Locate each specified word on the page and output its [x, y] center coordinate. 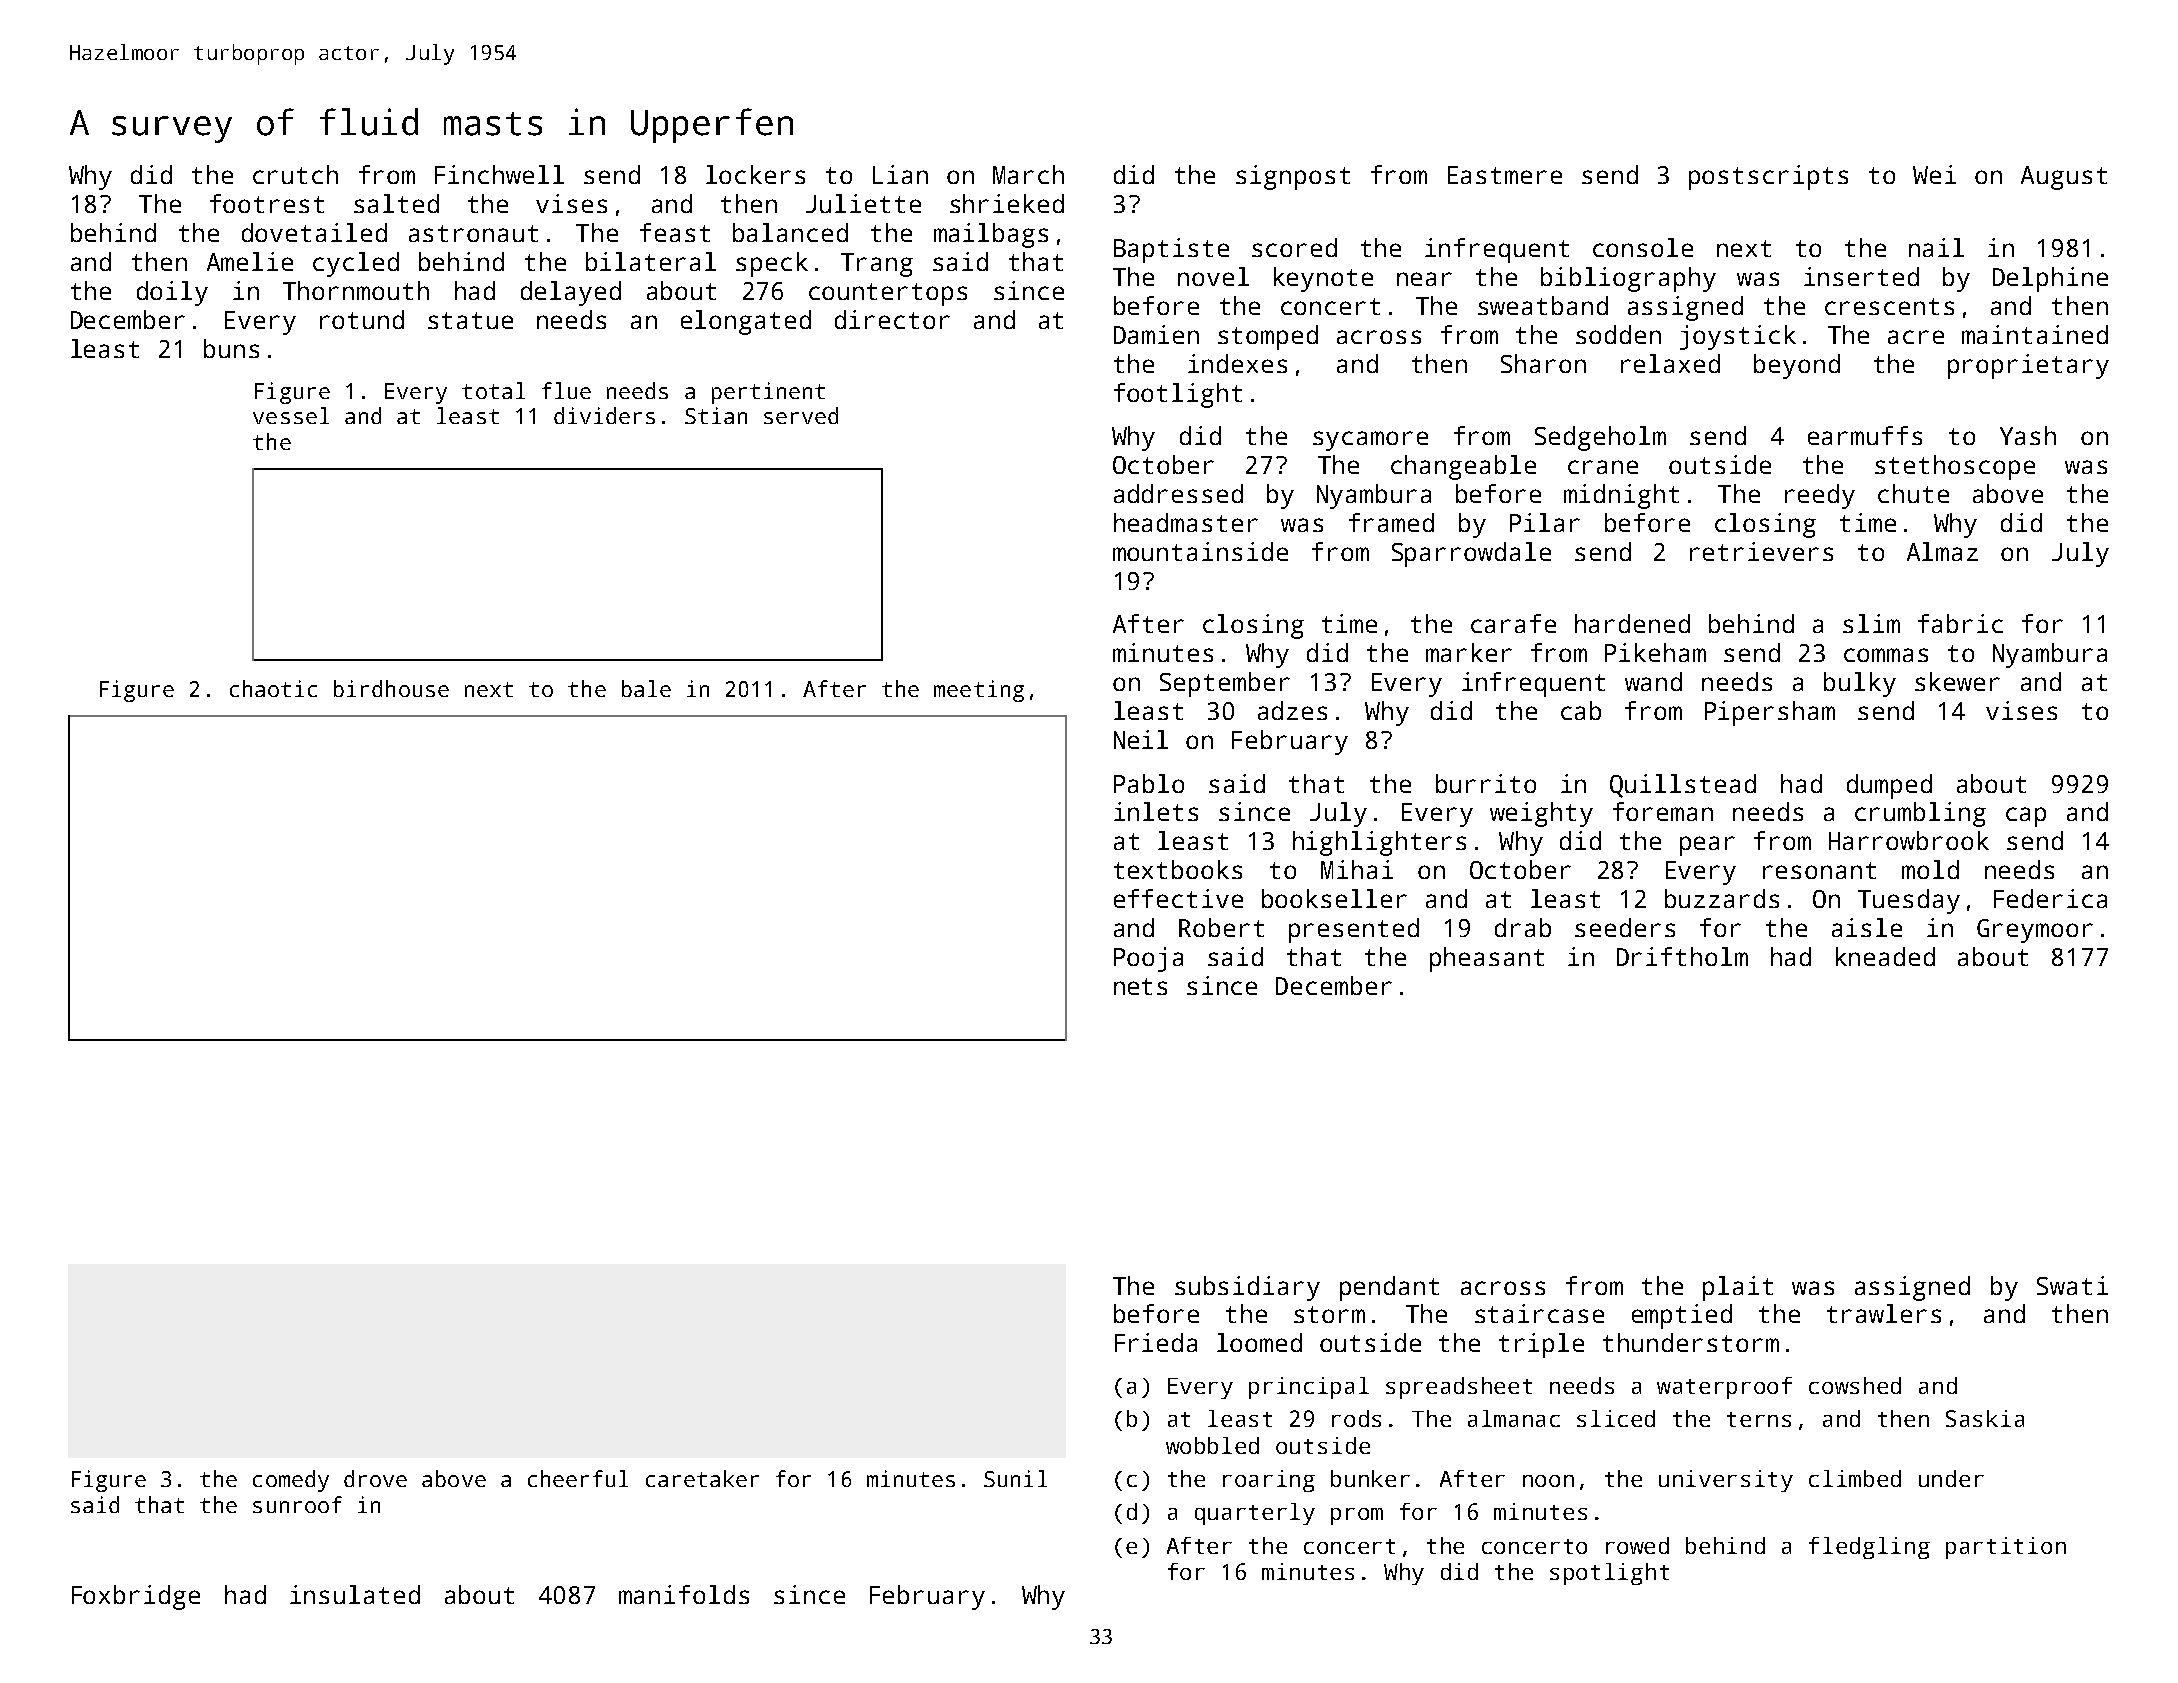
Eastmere [1505, 175]
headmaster [1186, 522]
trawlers [1884, 1313]
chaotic [273, 688]
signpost [1293, 177]
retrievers [1761, 551]
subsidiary [1247, 1288]
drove [375, 1478]
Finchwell [499, 174]
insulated [355, 1594]
